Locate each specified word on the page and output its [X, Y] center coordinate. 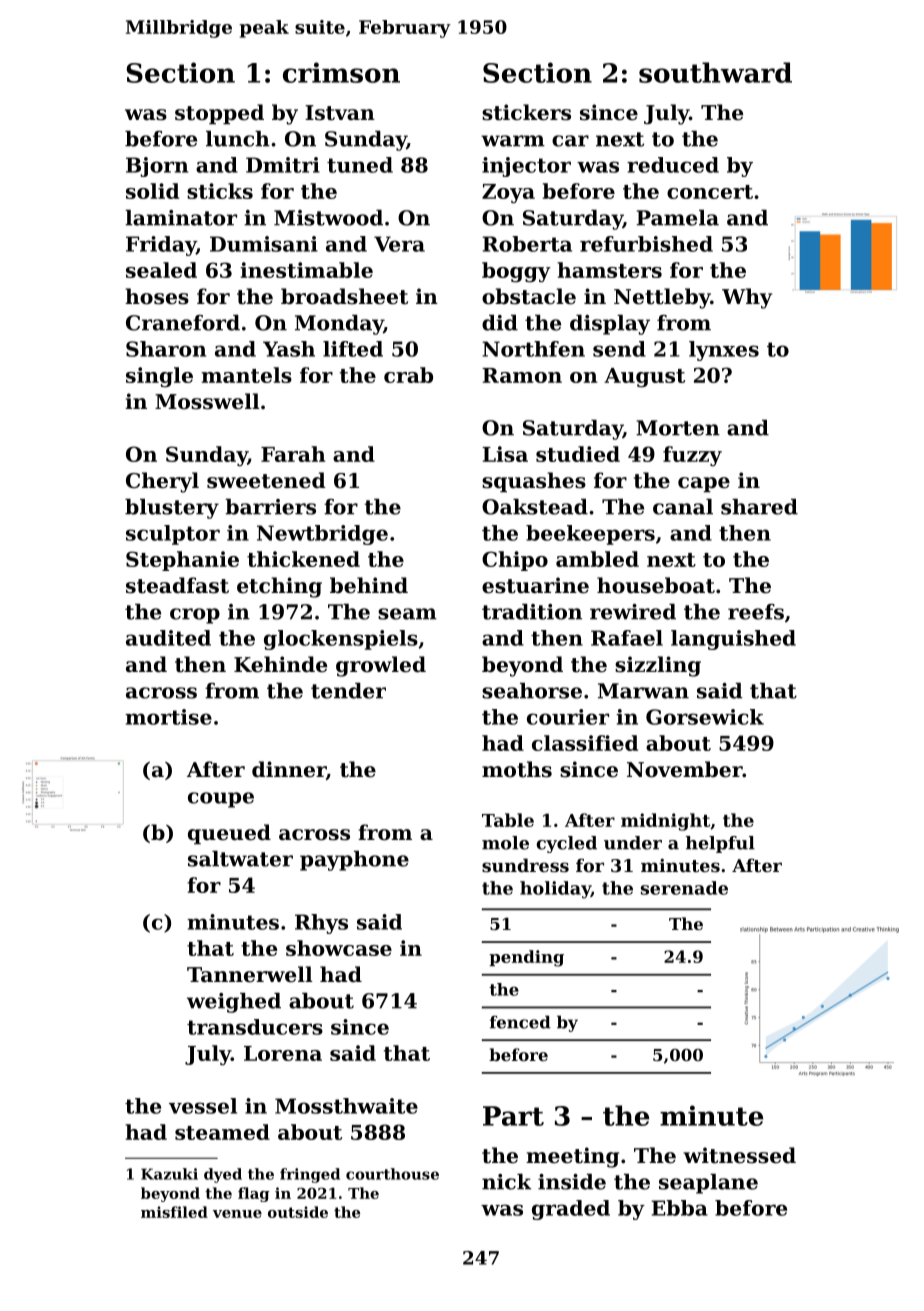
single [159, 377]
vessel [203, 1106]
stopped [219, 114]
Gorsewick [705, 717]
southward [715, 72]
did [500, 323]
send [619, 349]
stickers [526, 112]
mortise [168, 717]
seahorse [532, 691]
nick [506, 1182]
